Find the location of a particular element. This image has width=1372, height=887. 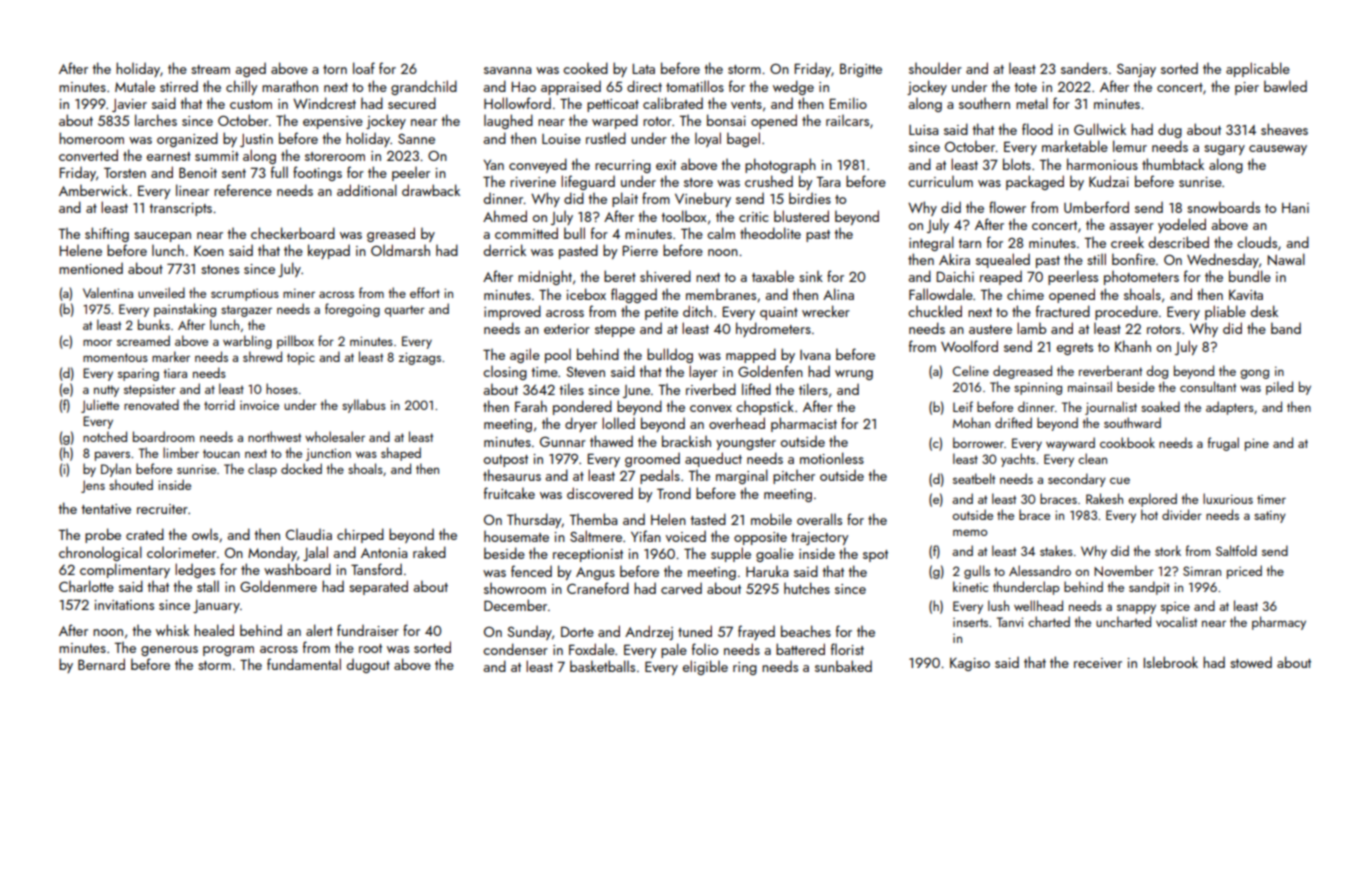

laughed is located at coordinates (508, 121).
